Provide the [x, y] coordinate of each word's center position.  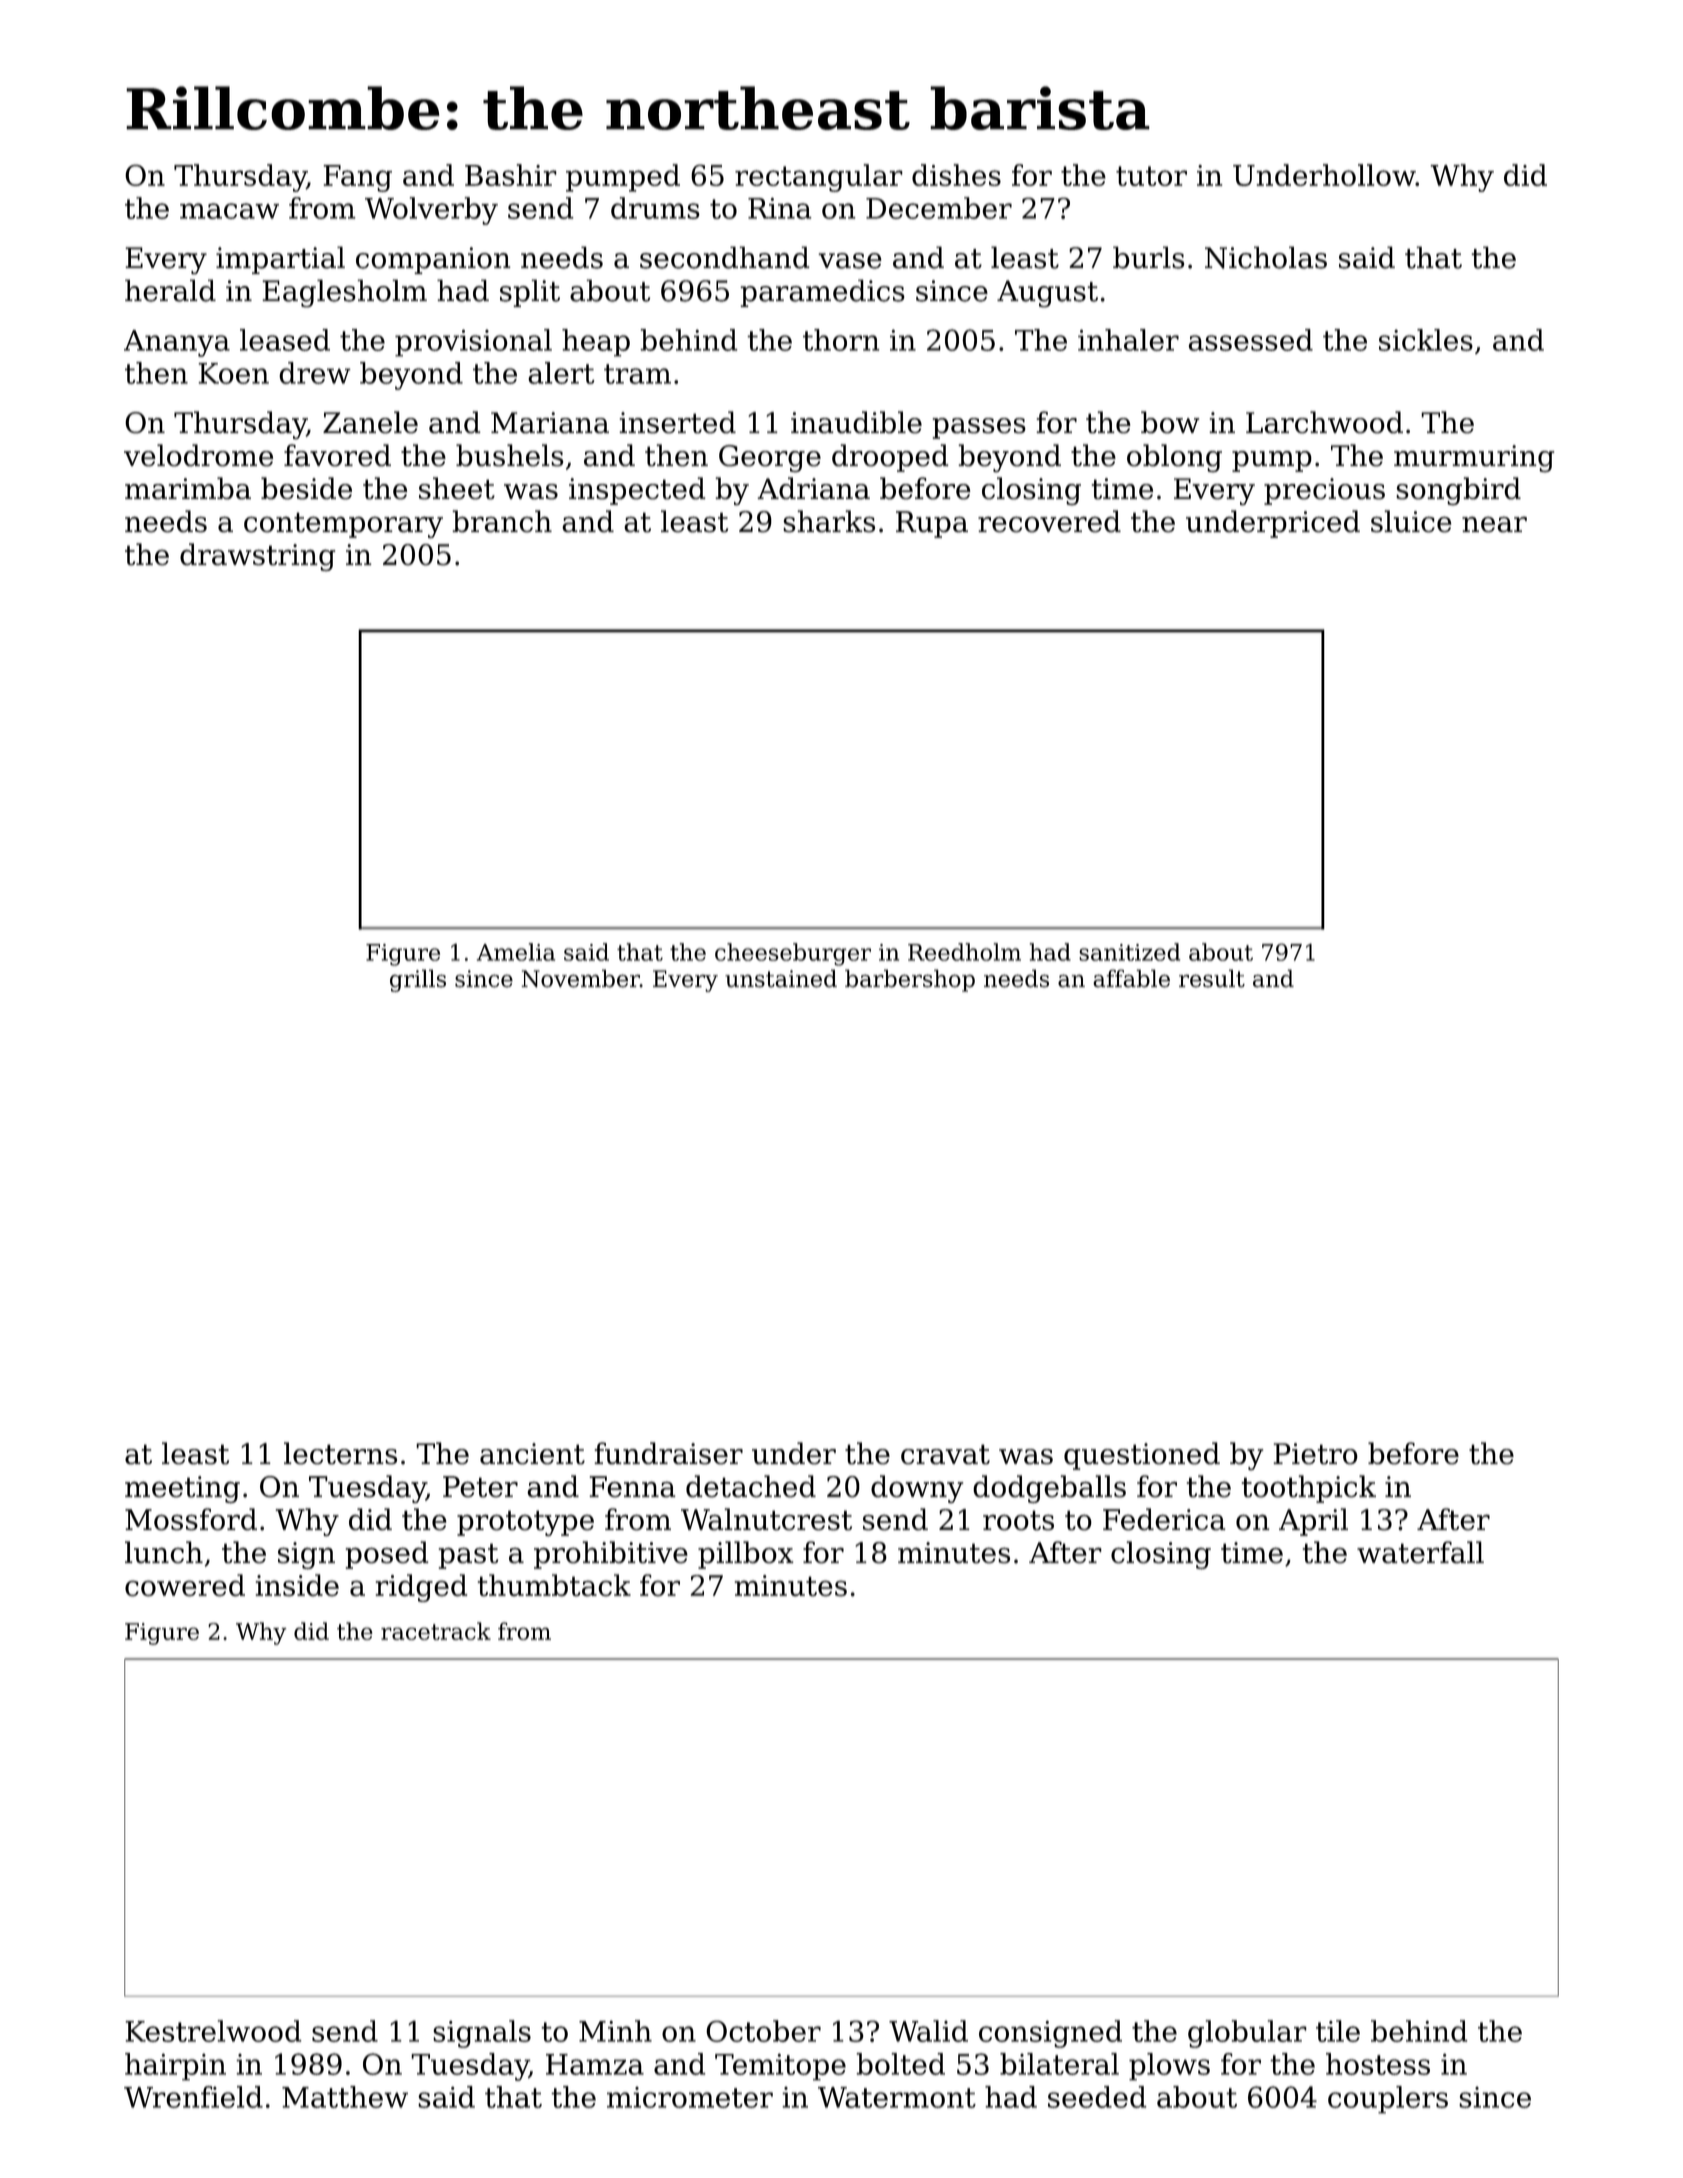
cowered [185, 1585]
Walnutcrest [766, 1519]
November [580, 978]
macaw [229, 211]
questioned [1142, 1456]
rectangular [819, 178]
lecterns [340, 1453]
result [1212, 978]
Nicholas [1266, 257]
